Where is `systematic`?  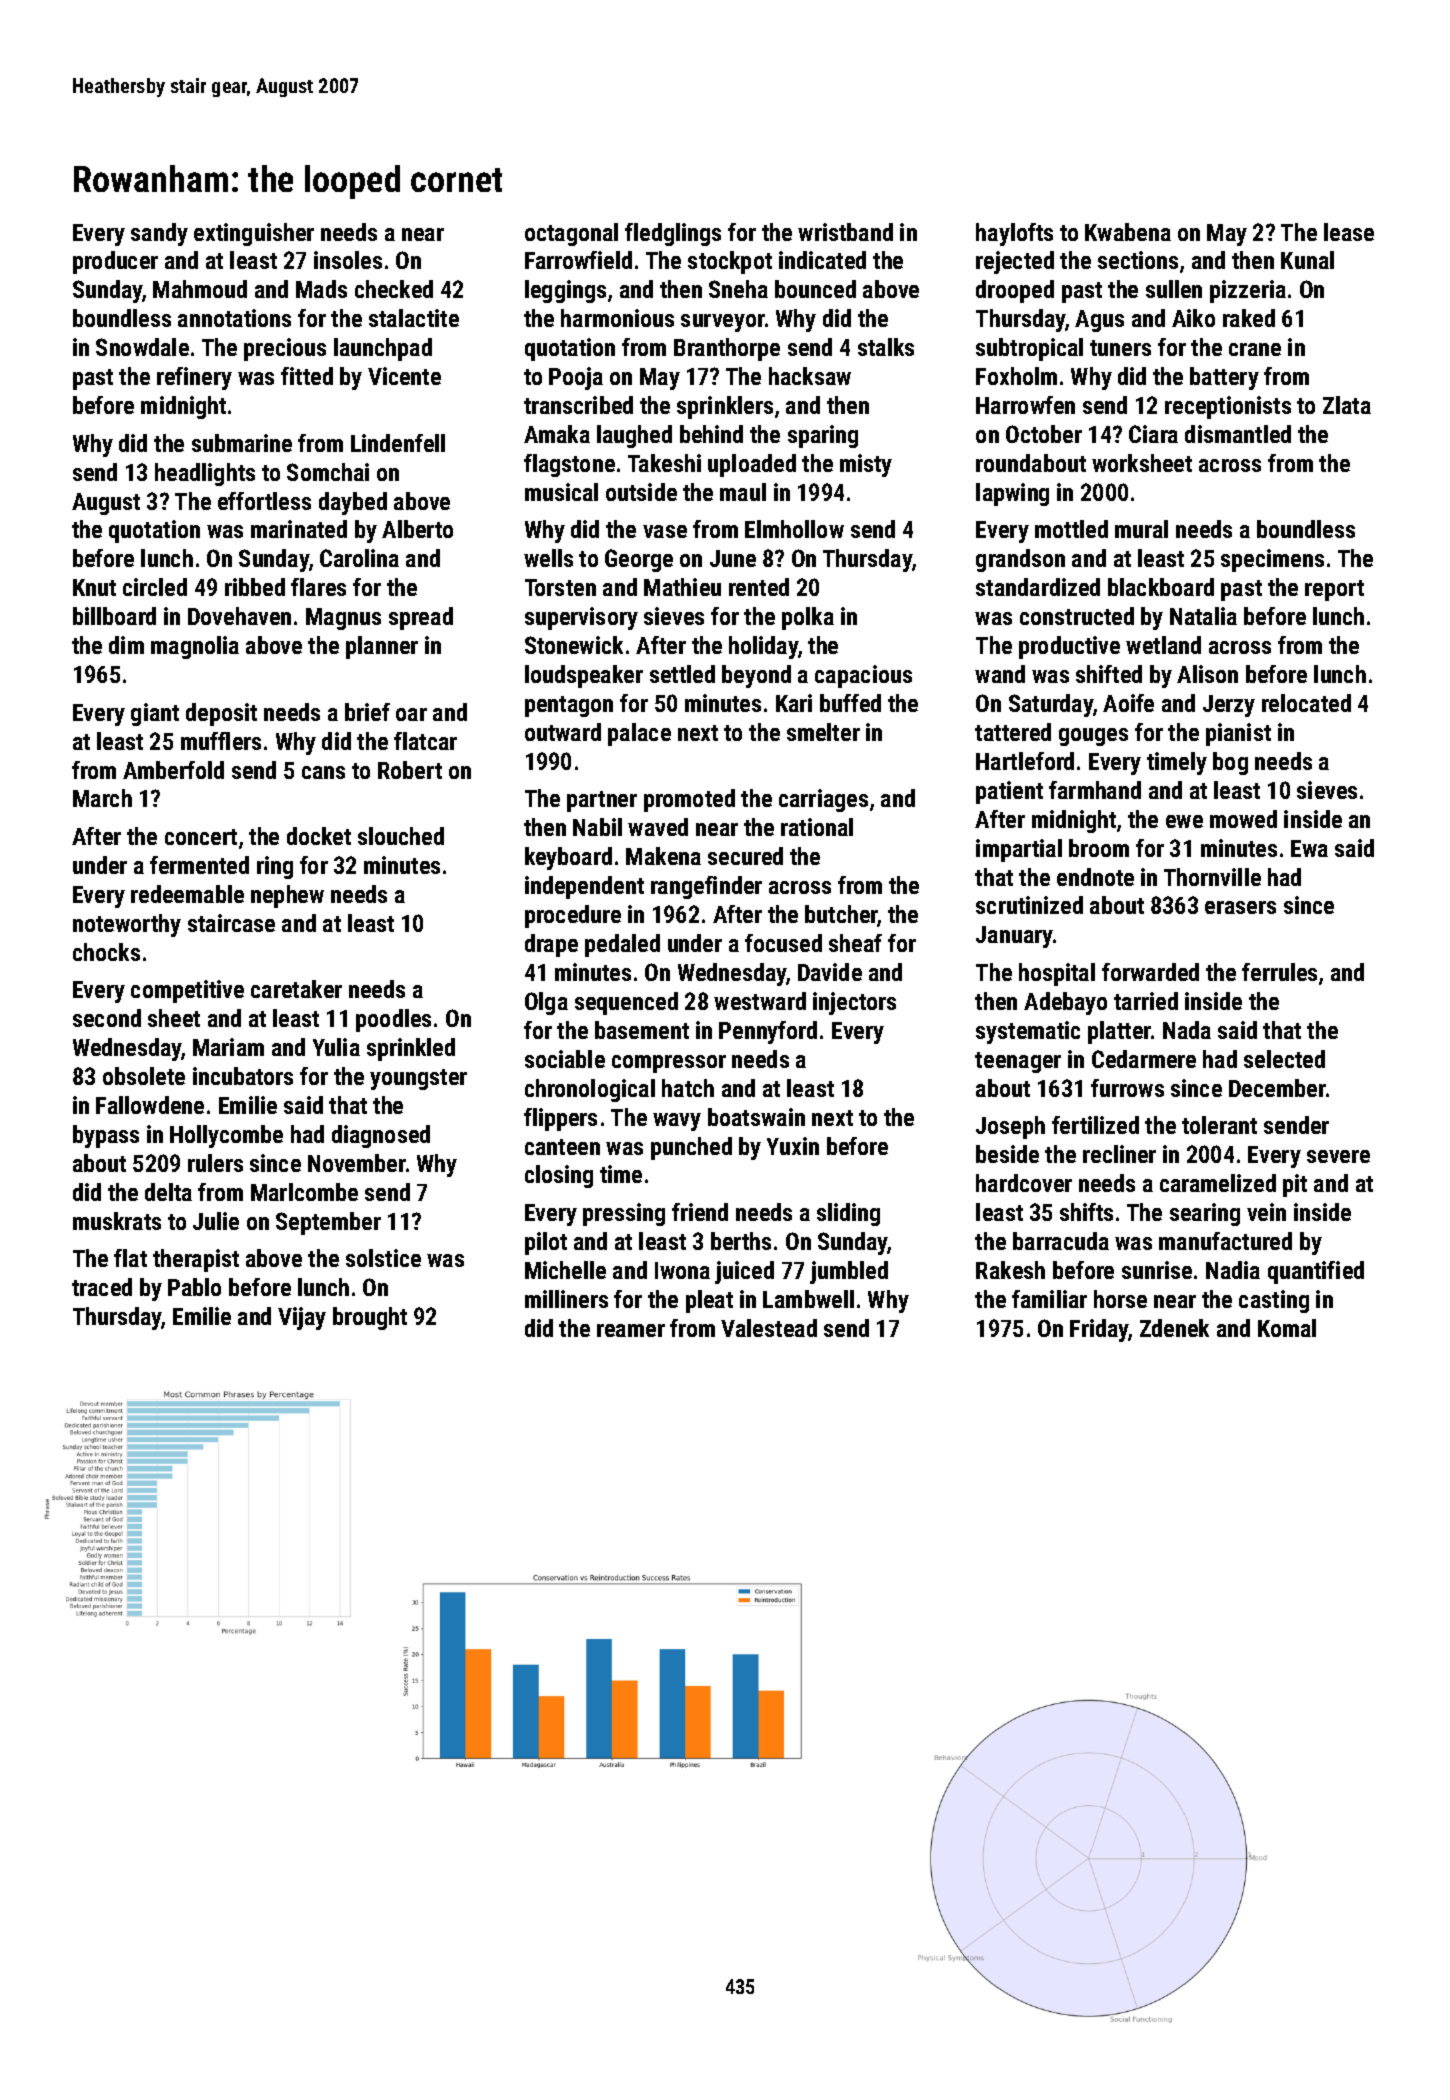 systematic is located at coordinates (1028, 1032).
